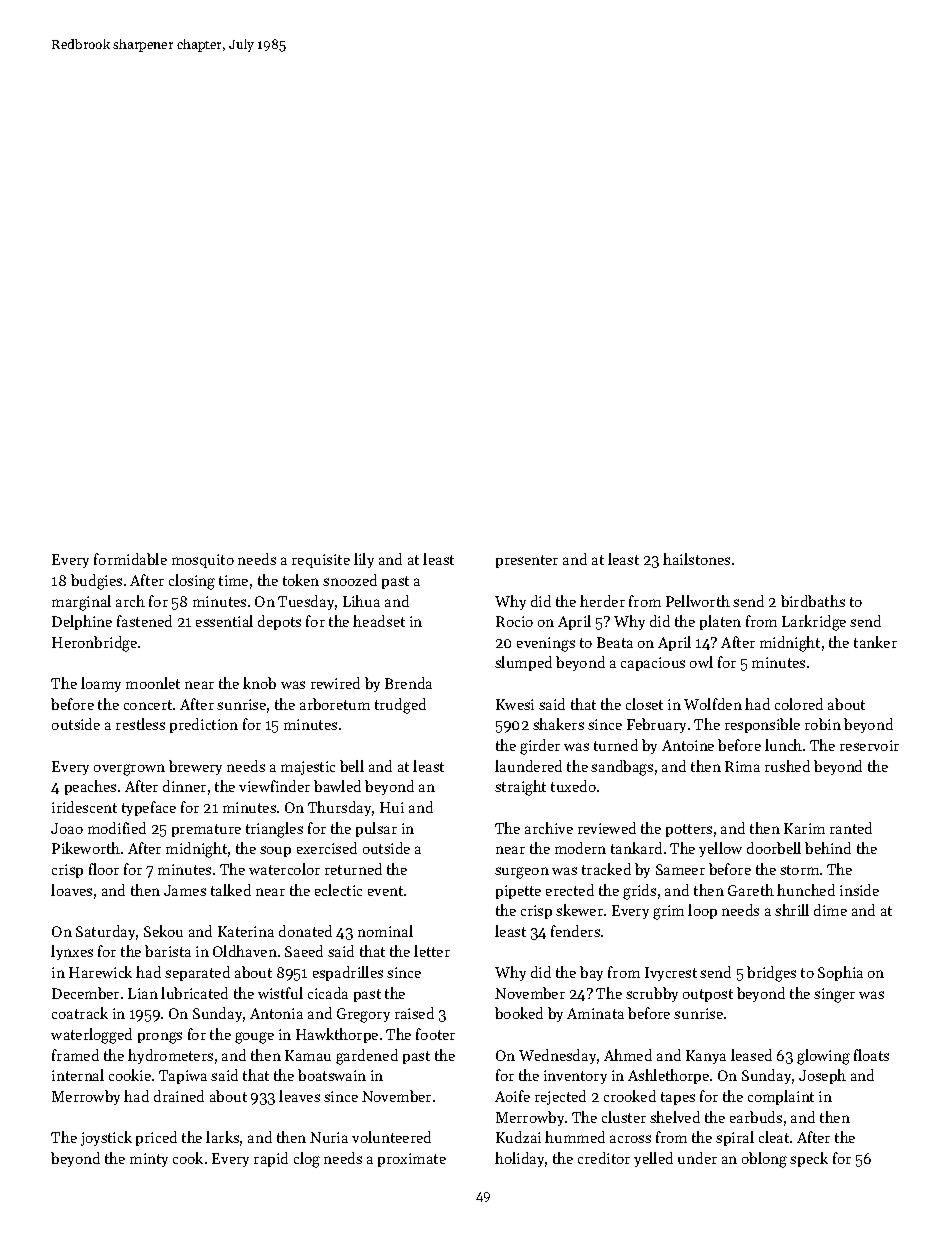 The image size is (952, 1233). Describe the element at coordinates (130, 559) in the screenshot. I see `formidable` at that location.
